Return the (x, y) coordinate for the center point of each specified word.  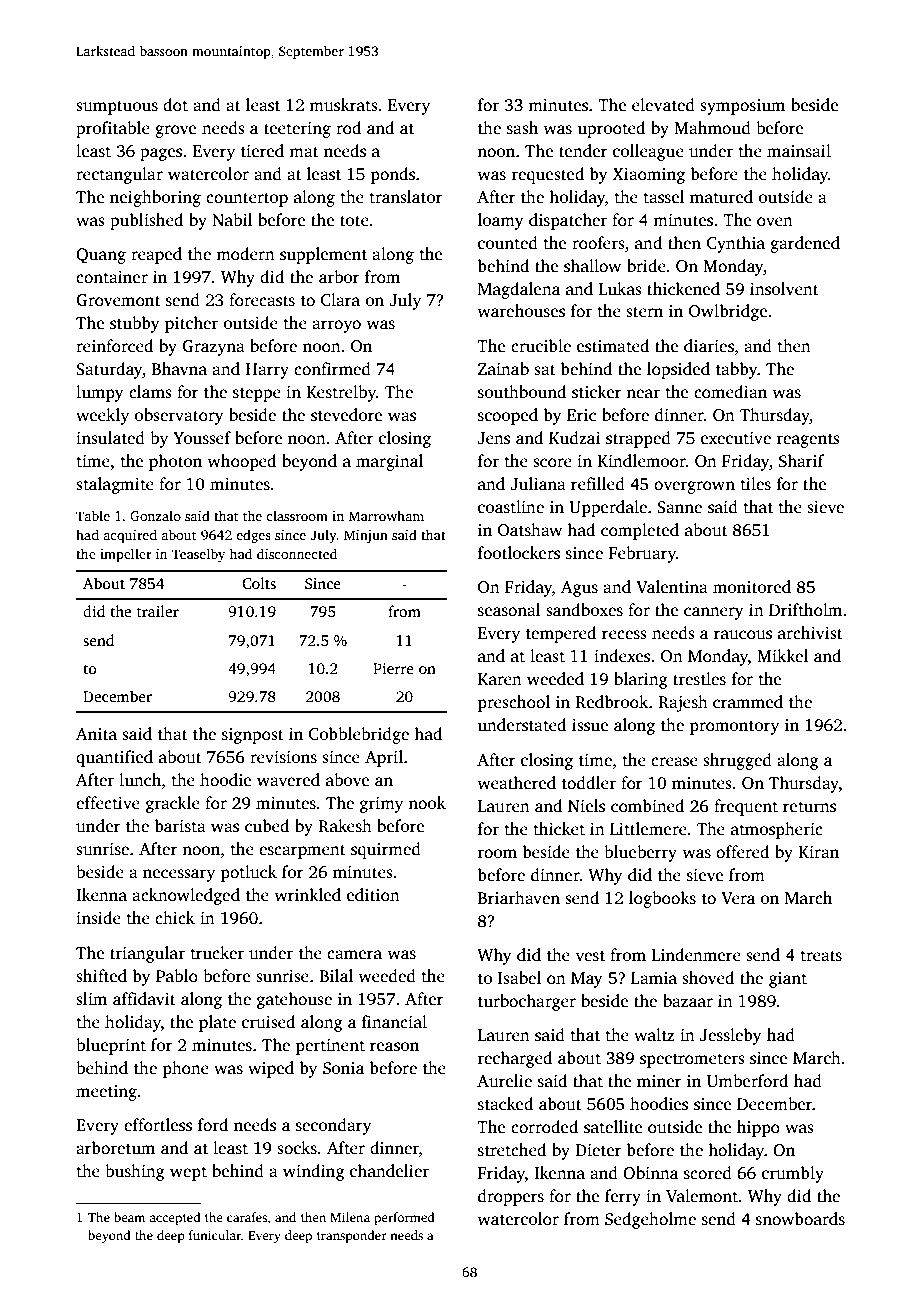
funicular (215, 1235)
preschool (513, 703)
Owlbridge (728, 312)
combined (647, 806)
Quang (101, 256)
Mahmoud (712, 128)
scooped (508, 416)
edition (373, 895)
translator (406, 197)
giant (788, 980)
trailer (158, 611)
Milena (350, 1217)
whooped (241, 462)
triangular (147, 954)
